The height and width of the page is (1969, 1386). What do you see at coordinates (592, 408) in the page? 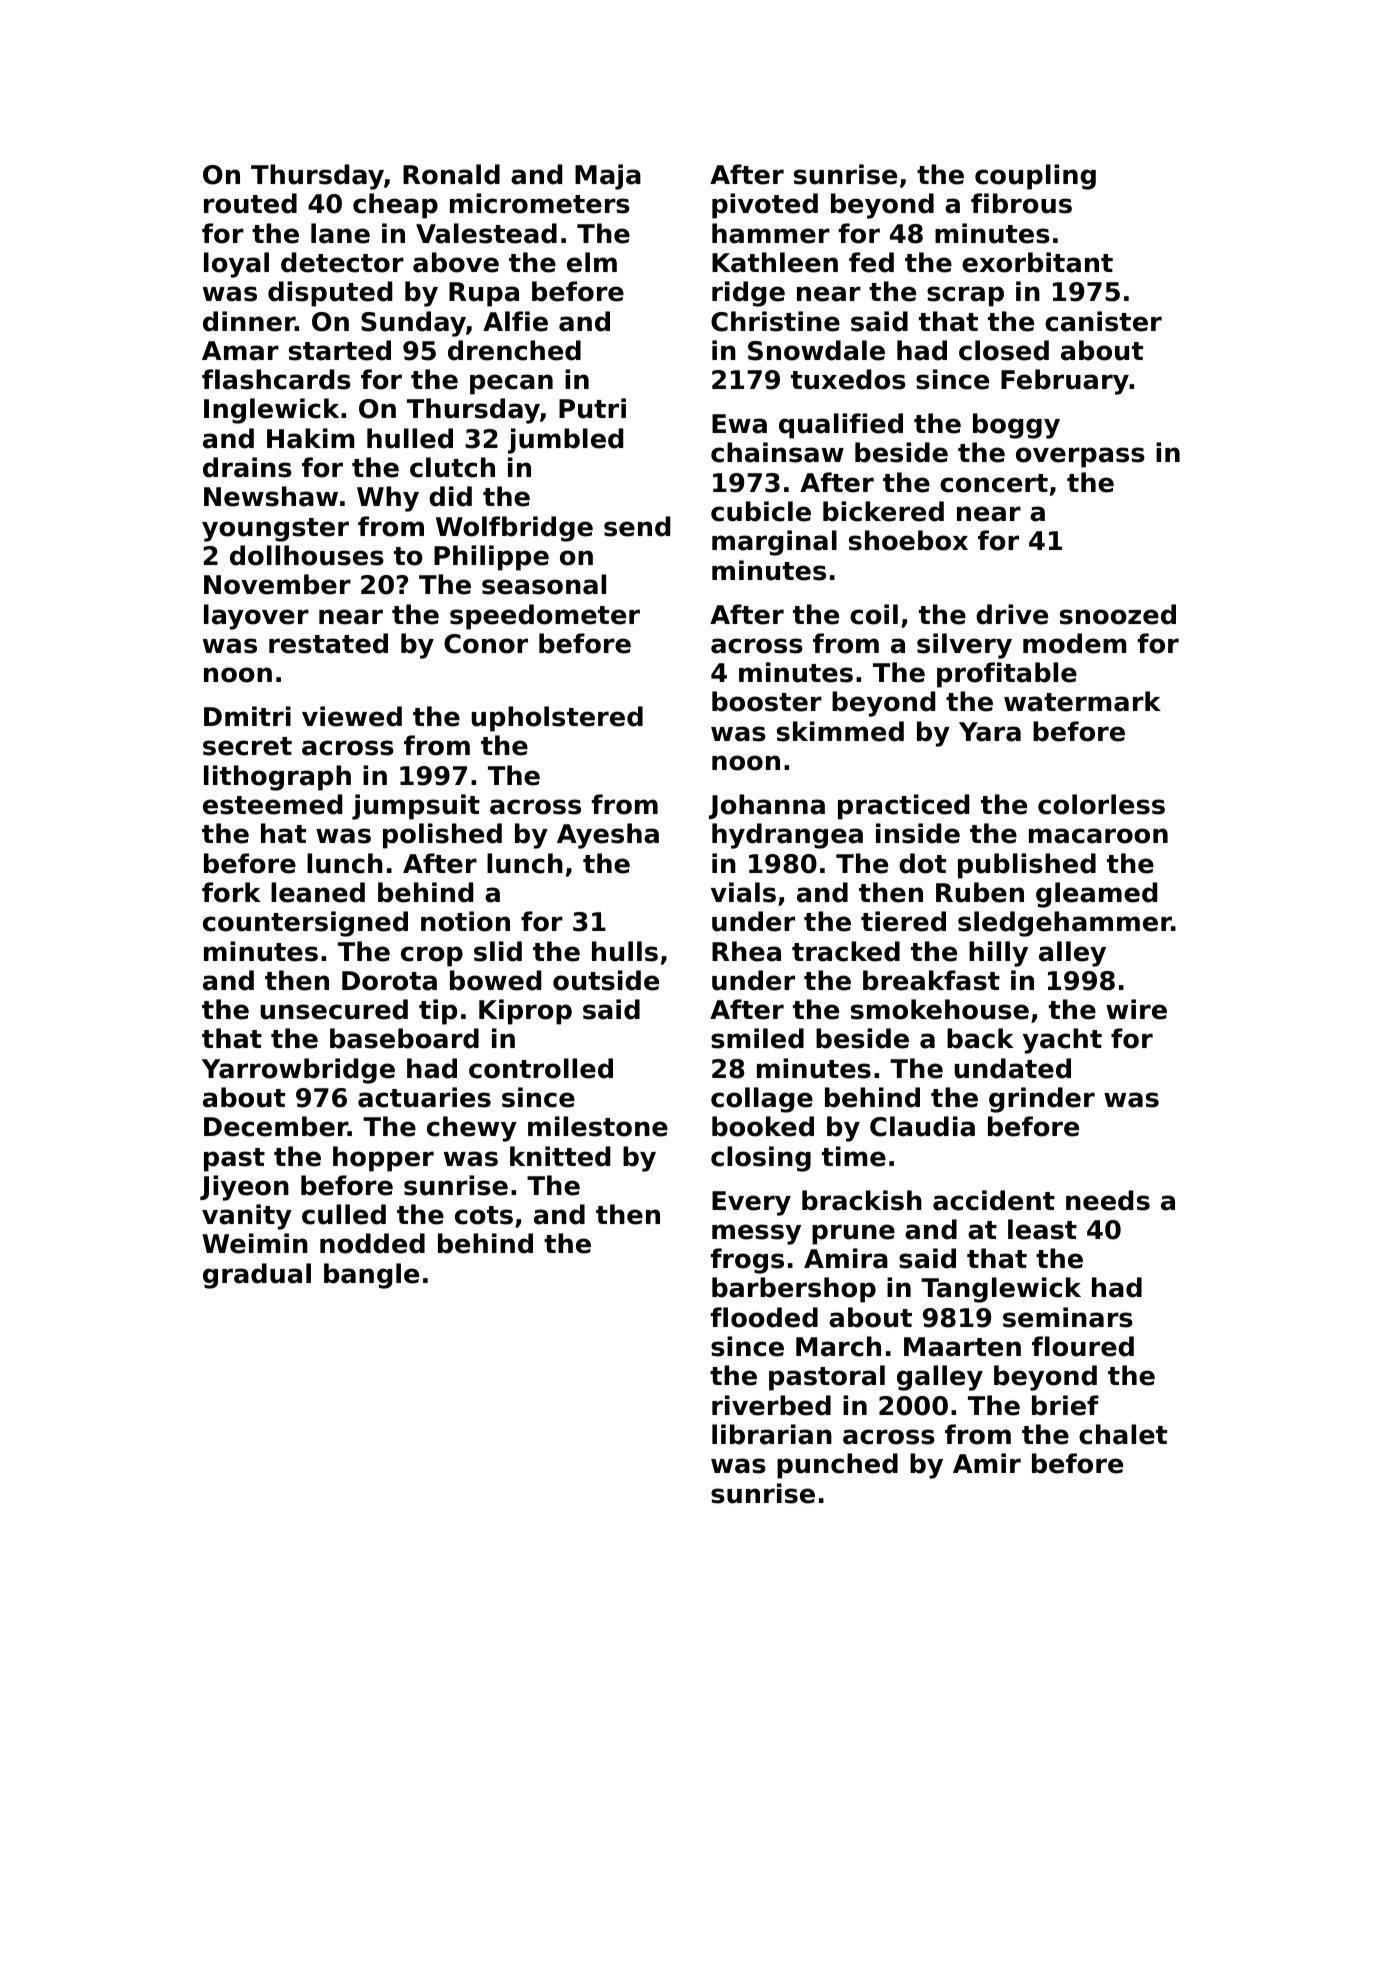
I see `Putri` at bounding box center [592, 408].
